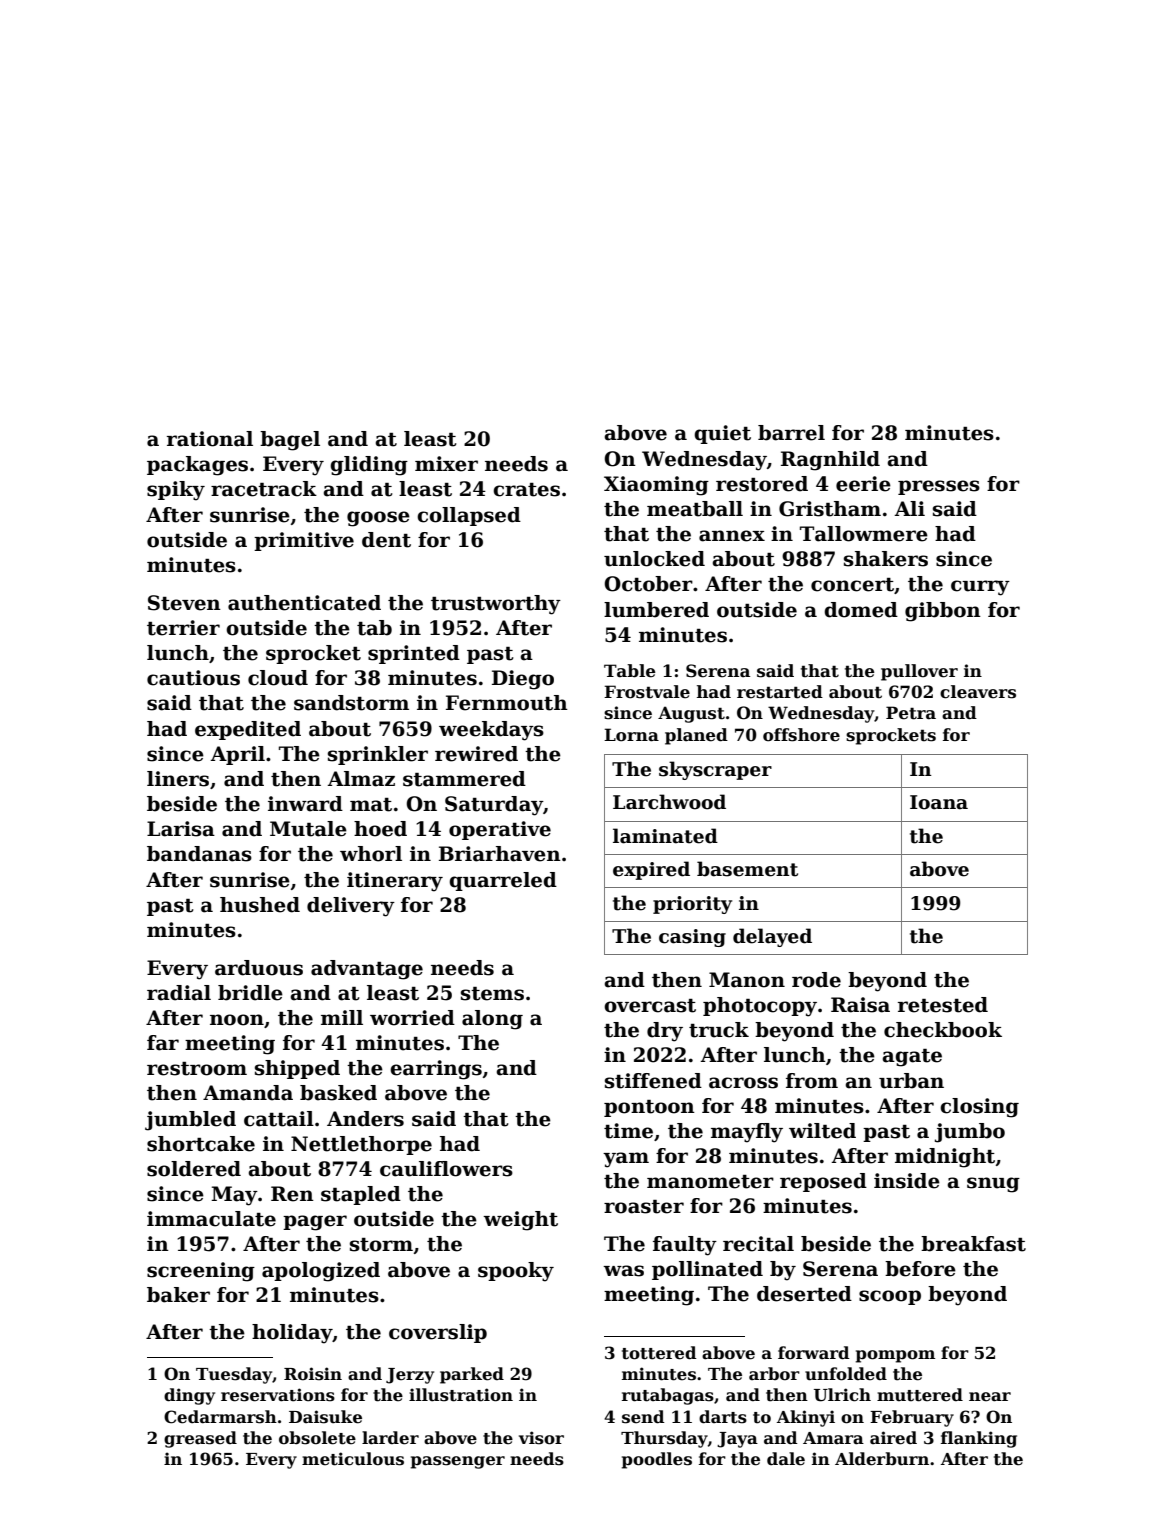  I want to click on holiday, so click(292, 1334).
